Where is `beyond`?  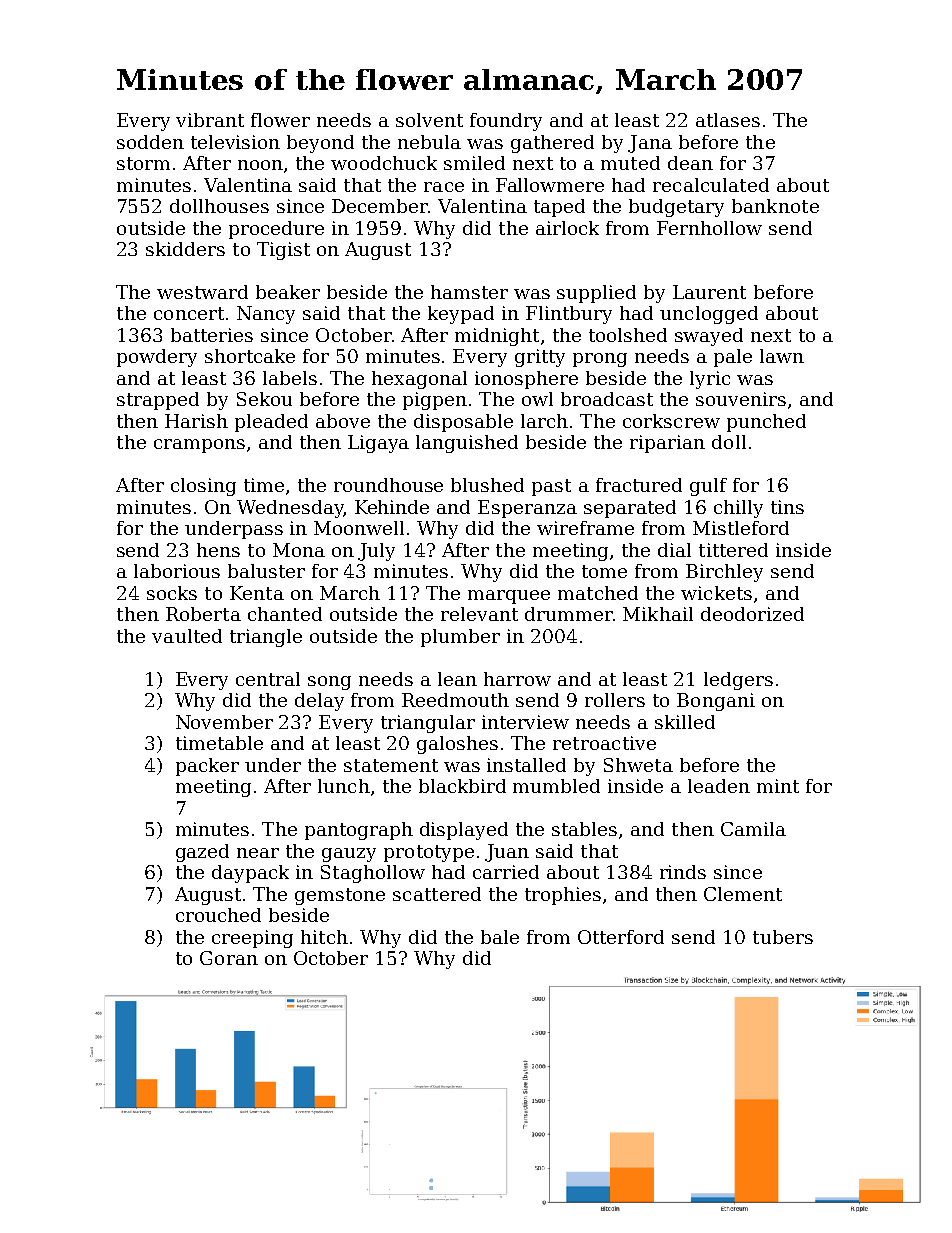
beyond is located at coordinates (320, 144).
